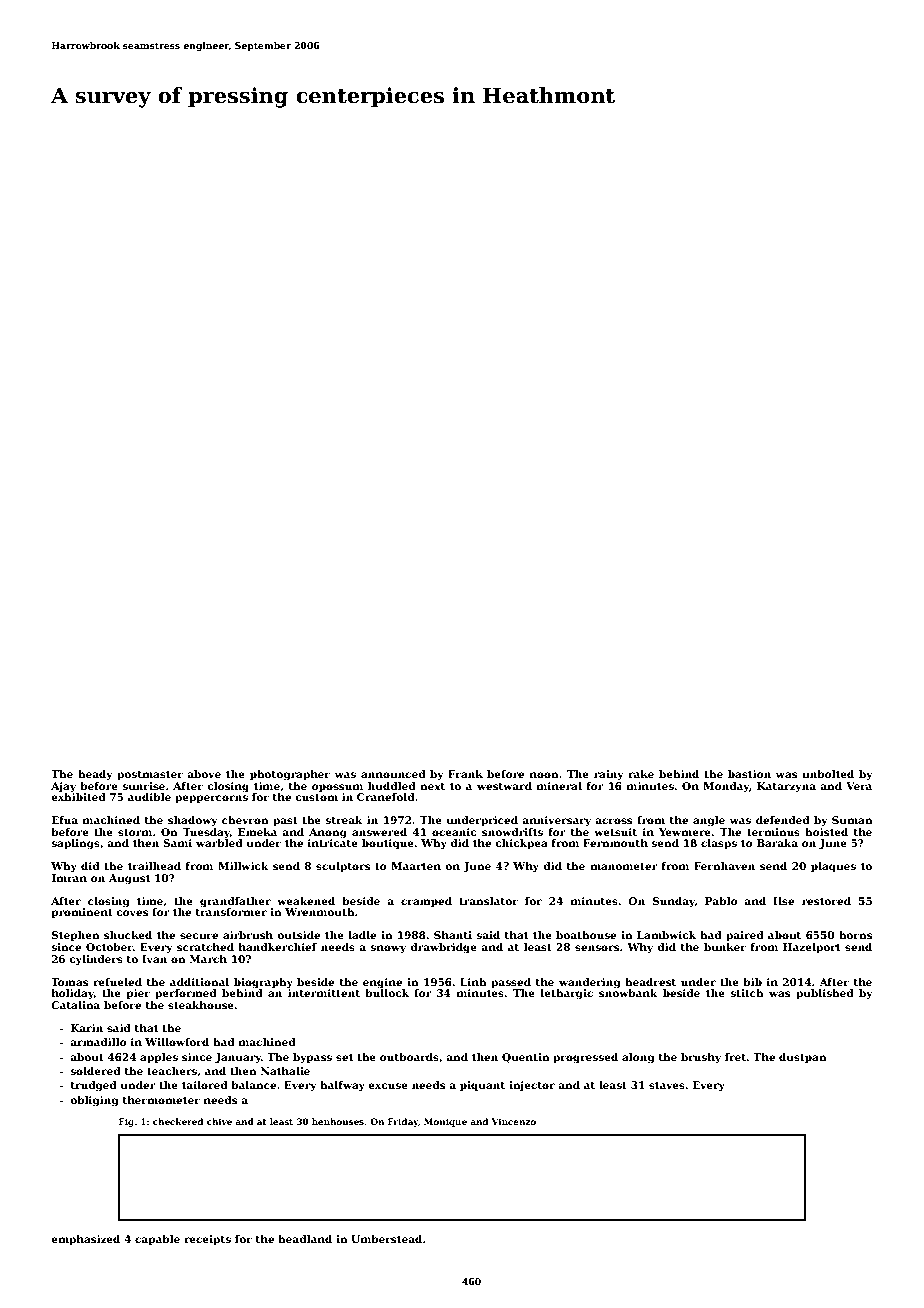 Image resolution: width=924 pixels, height=1308 pixels. What do you see at coordinates (514, 1121) in the screenshot?
I see `Vincenzo` at bounding box center [514, 1121].
